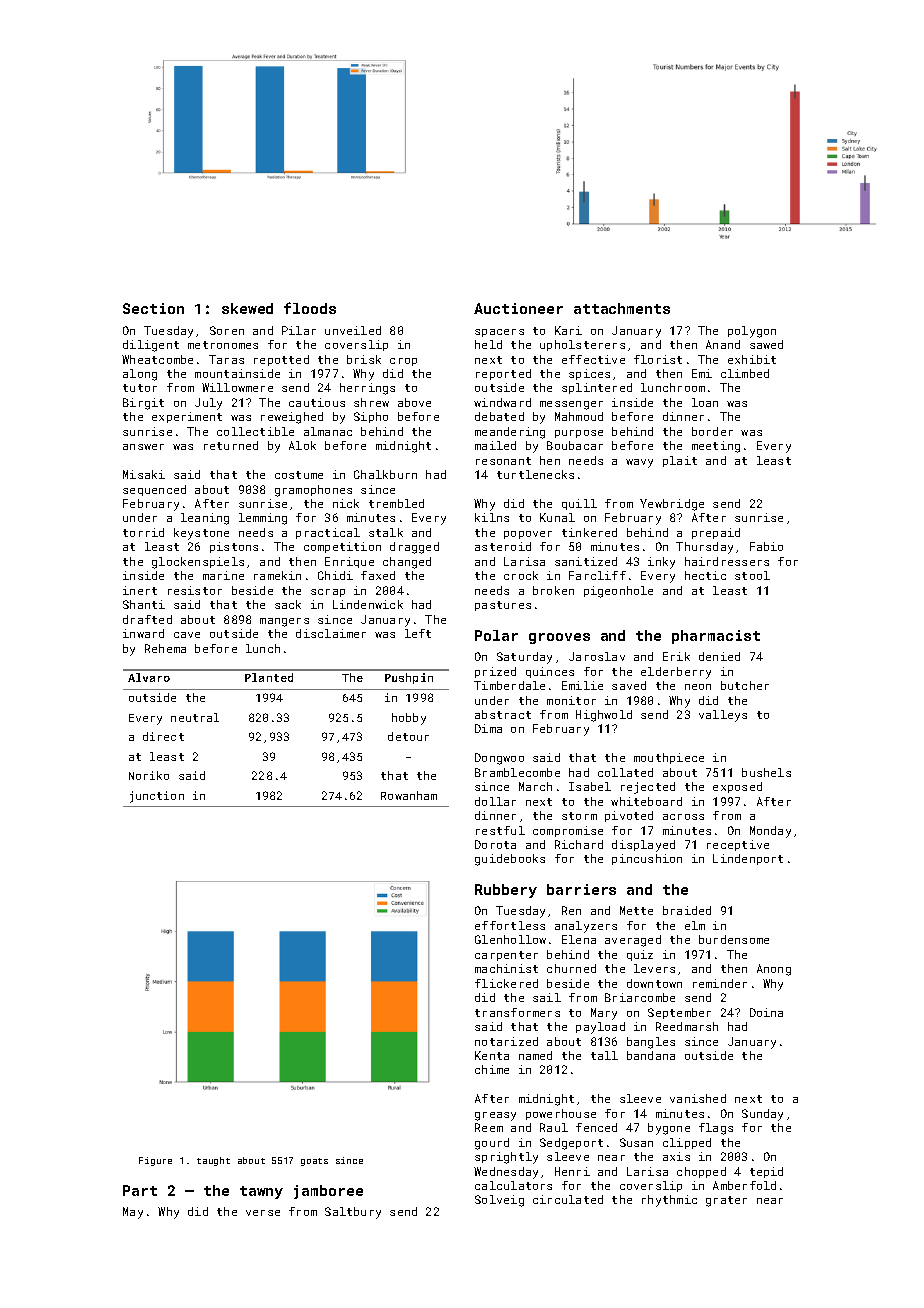 The width and height of the screenshot is (924, 1308). What do you see at coordinates (247, 308) in the screenshot?
I see `skewed` at bounding box center [247, 308].
